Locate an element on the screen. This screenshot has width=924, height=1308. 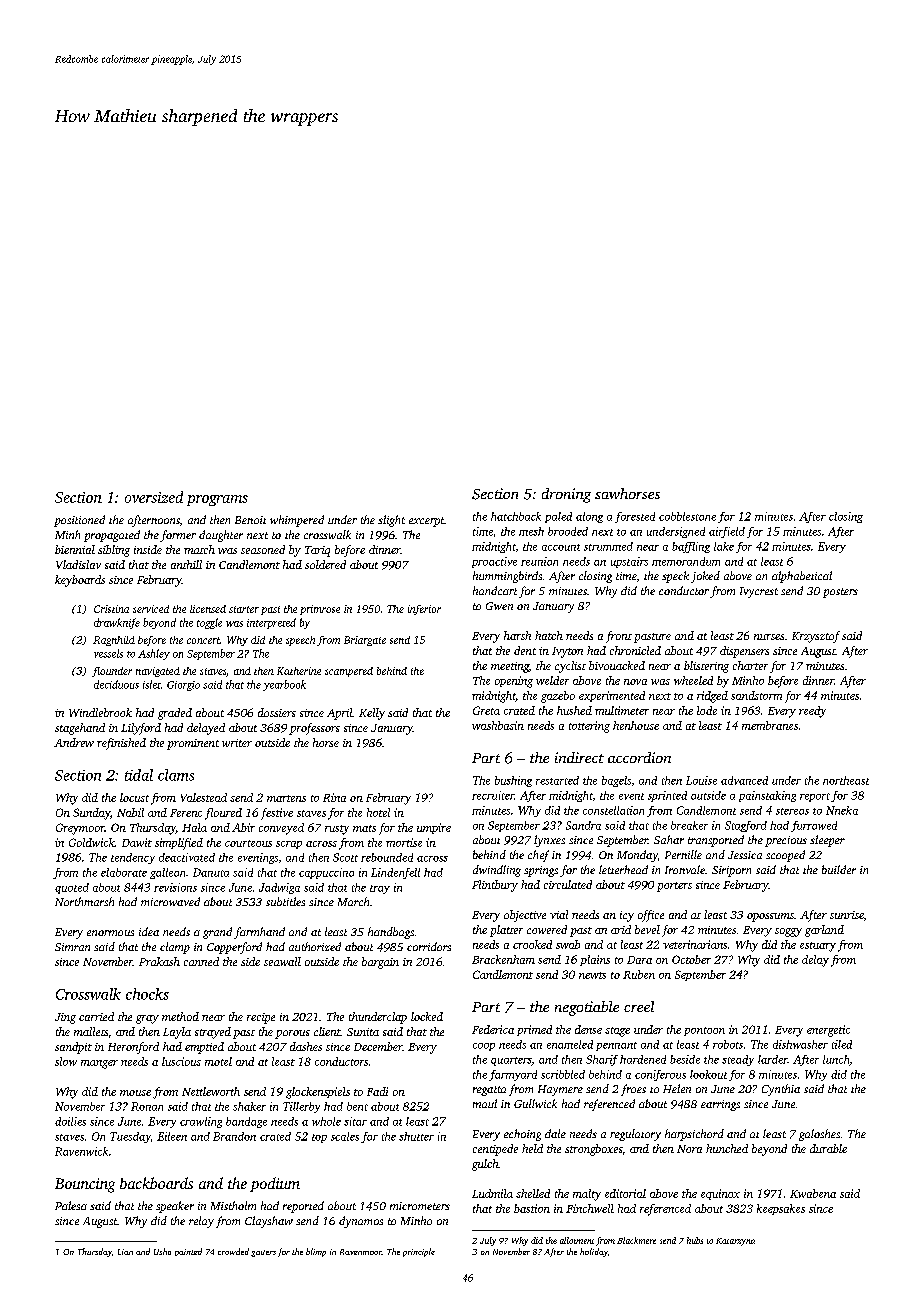
keepsakes is located at coordinates (781, 1209).
